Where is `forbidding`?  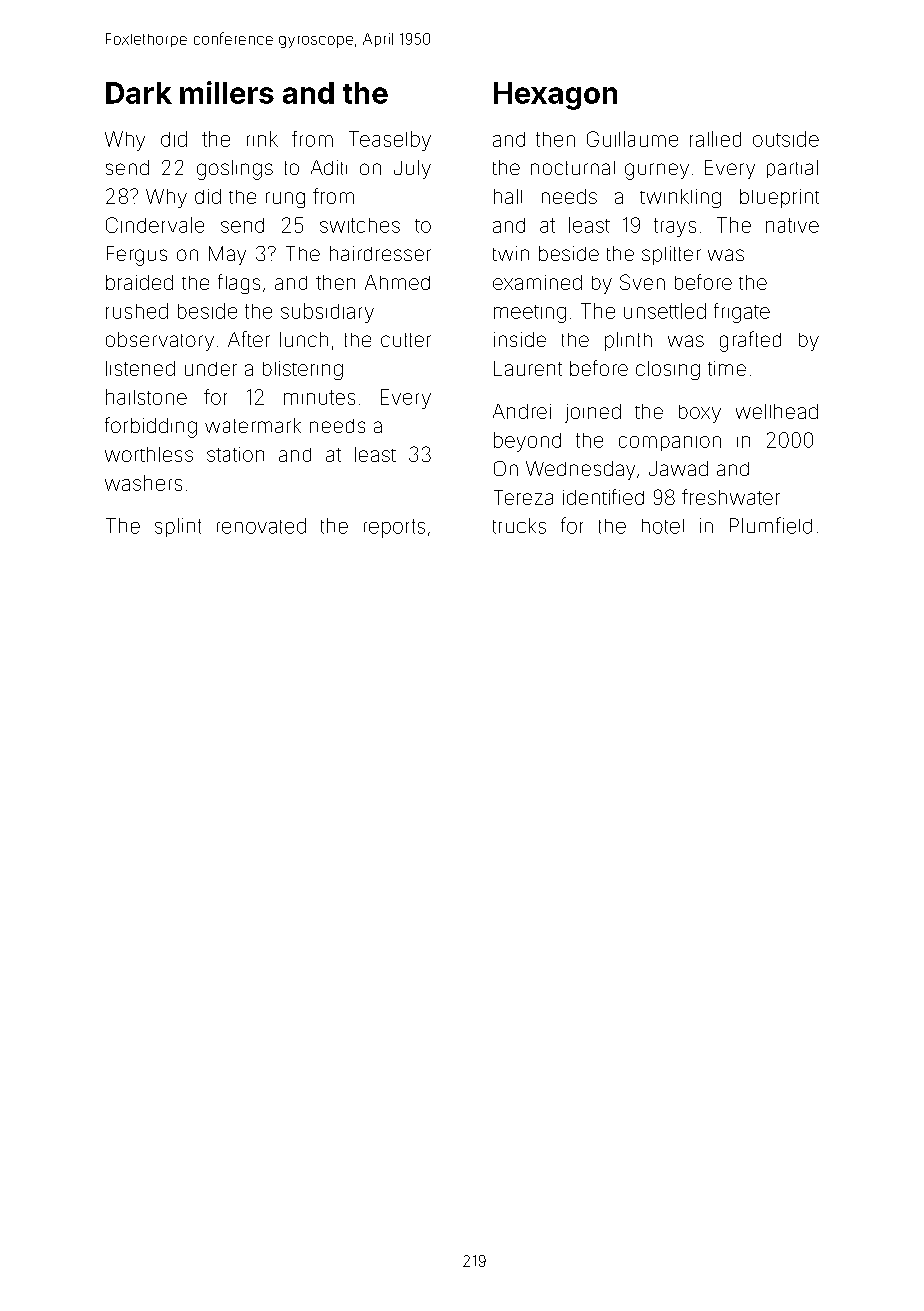 forbidding is located at coordinates (151, 427).
